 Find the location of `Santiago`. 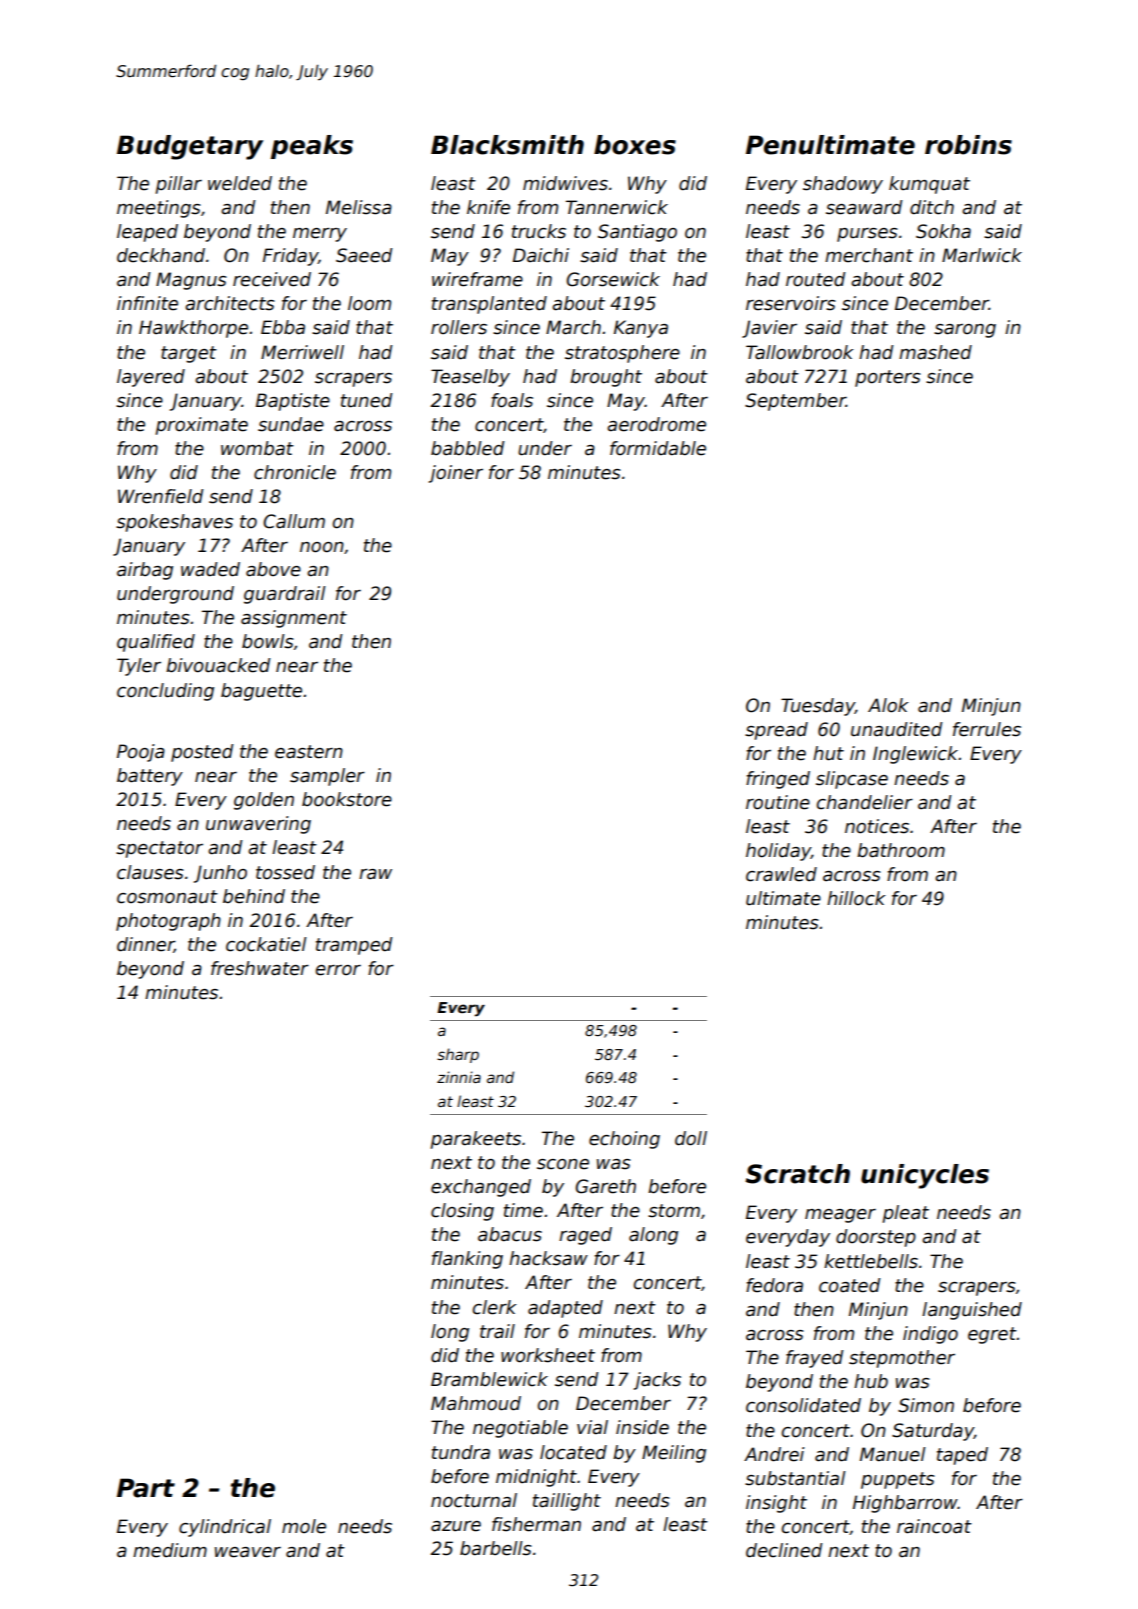

Santiago is located at coordinates (637, 233).
